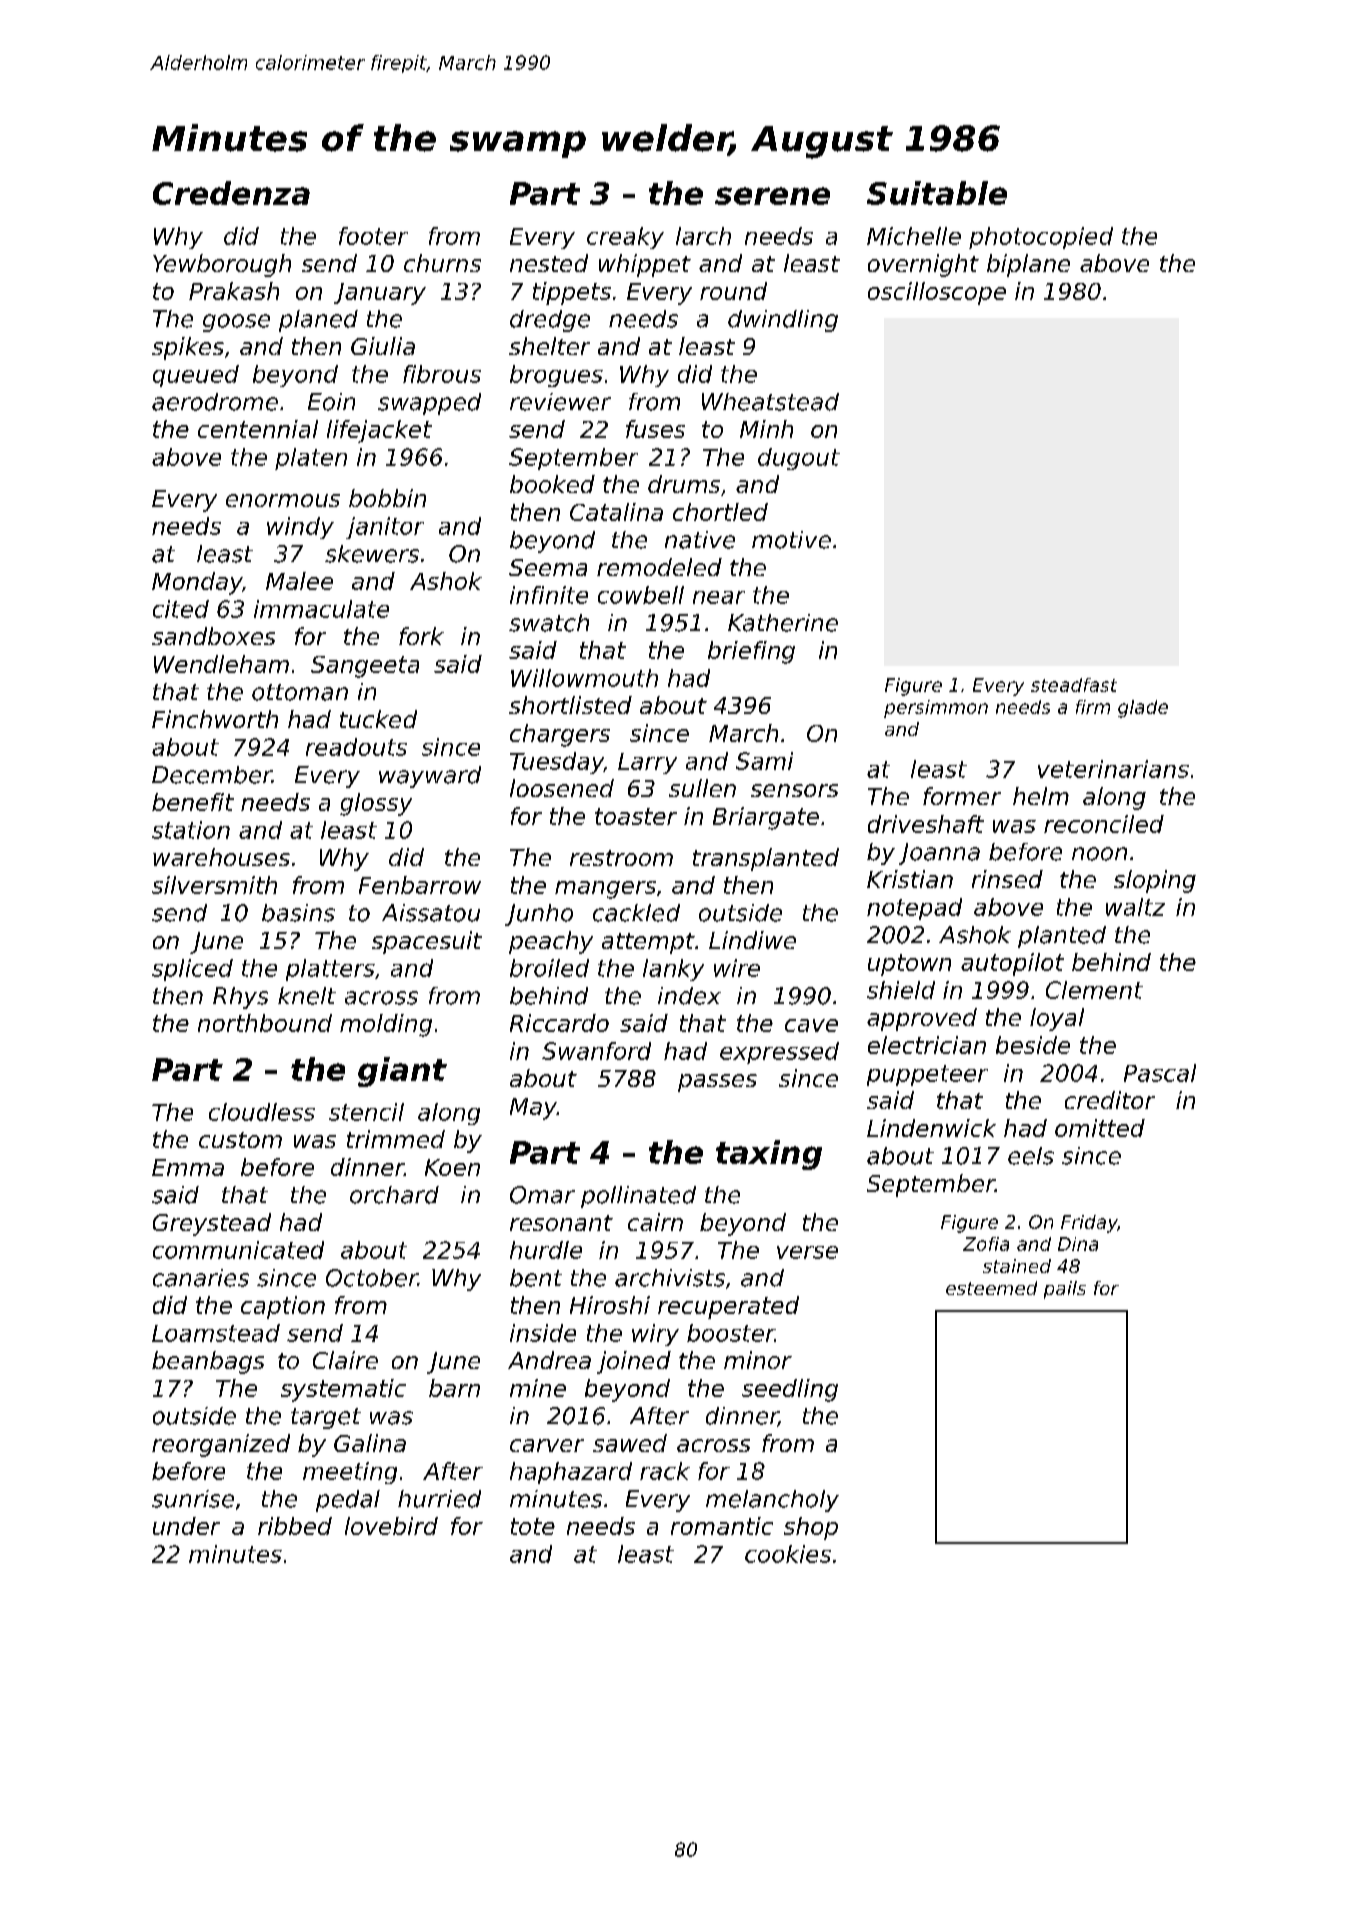 This document has width=1348, height=1907. Describe the element at coordinates (811, 1528) in the document. I see `shop` at that location.
